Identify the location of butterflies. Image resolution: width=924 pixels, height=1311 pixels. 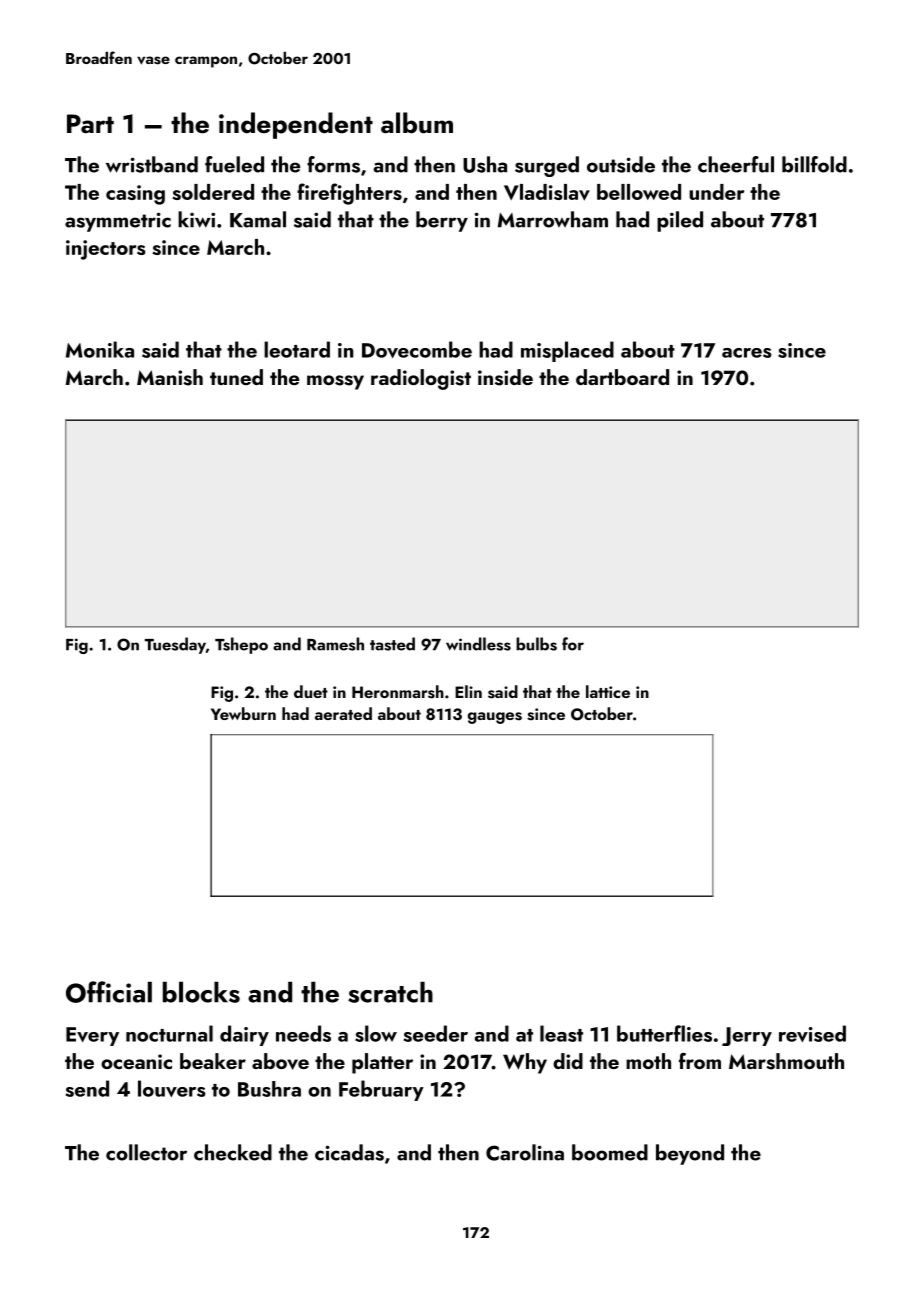
(664, 1033).
